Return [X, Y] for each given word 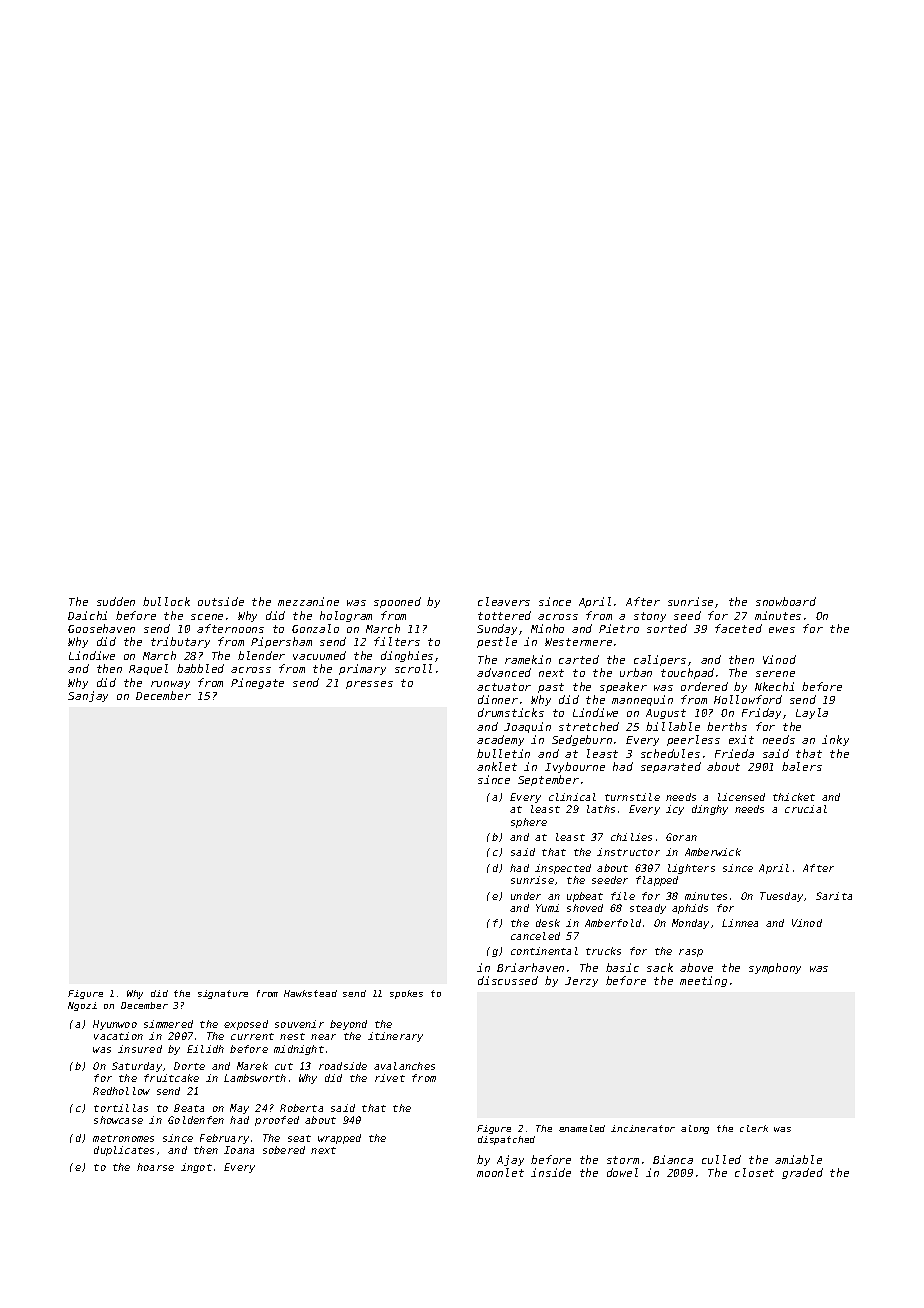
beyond [348, 1025]
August [666, 714]
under [526, 896]
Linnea [740, 923]
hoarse [155, 1167]
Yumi [547, 908]
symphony [775, 968]
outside [221, 601]
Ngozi [82, 1006]
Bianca [673, 1159]
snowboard [786, 601]
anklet [497, 766]
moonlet [500, 1172]
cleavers [504, 601]
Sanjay [88, 696]
